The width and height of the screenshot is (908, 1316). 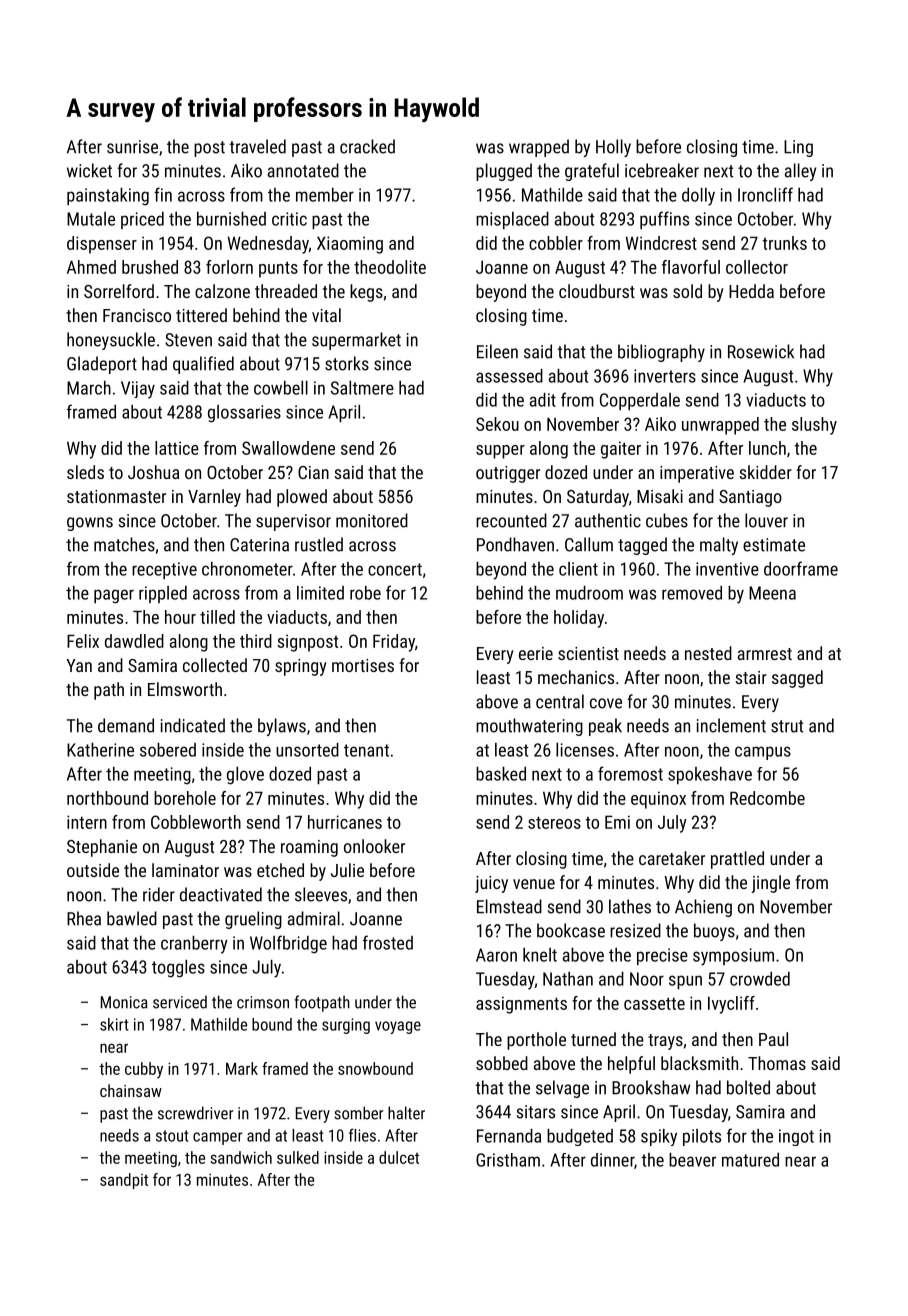 I want to click on flies, so click(x=362, y=1135).
